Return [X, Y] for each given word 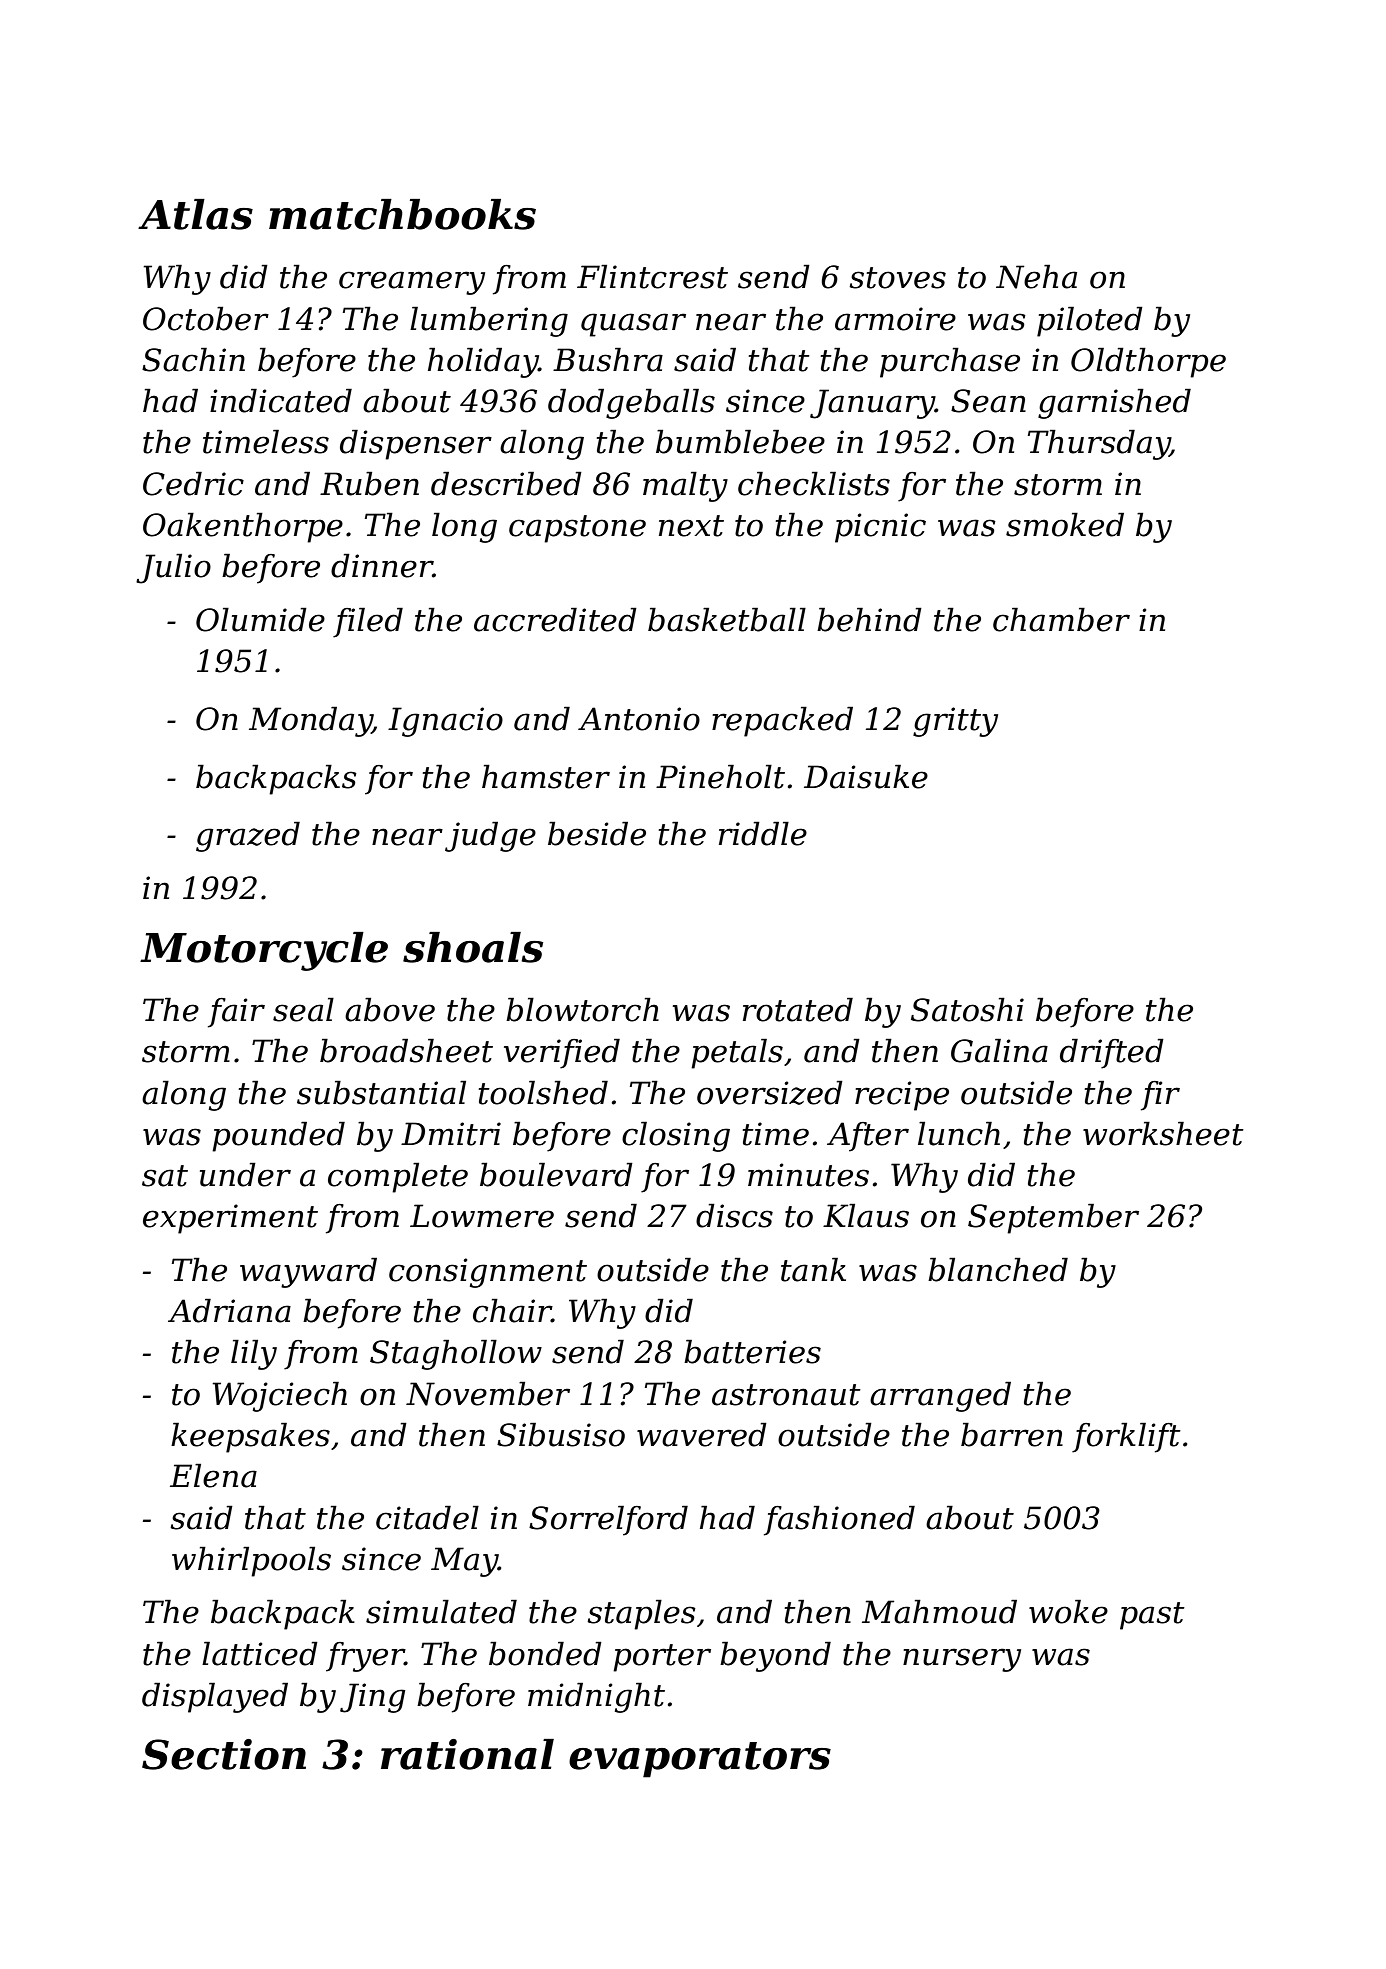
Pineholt [720, 776]
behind [869, 619]
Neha [1036, 276]
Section [224, 1754]
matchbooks [402, 214]
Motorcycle [264, 951]
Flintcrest [652, 276]
